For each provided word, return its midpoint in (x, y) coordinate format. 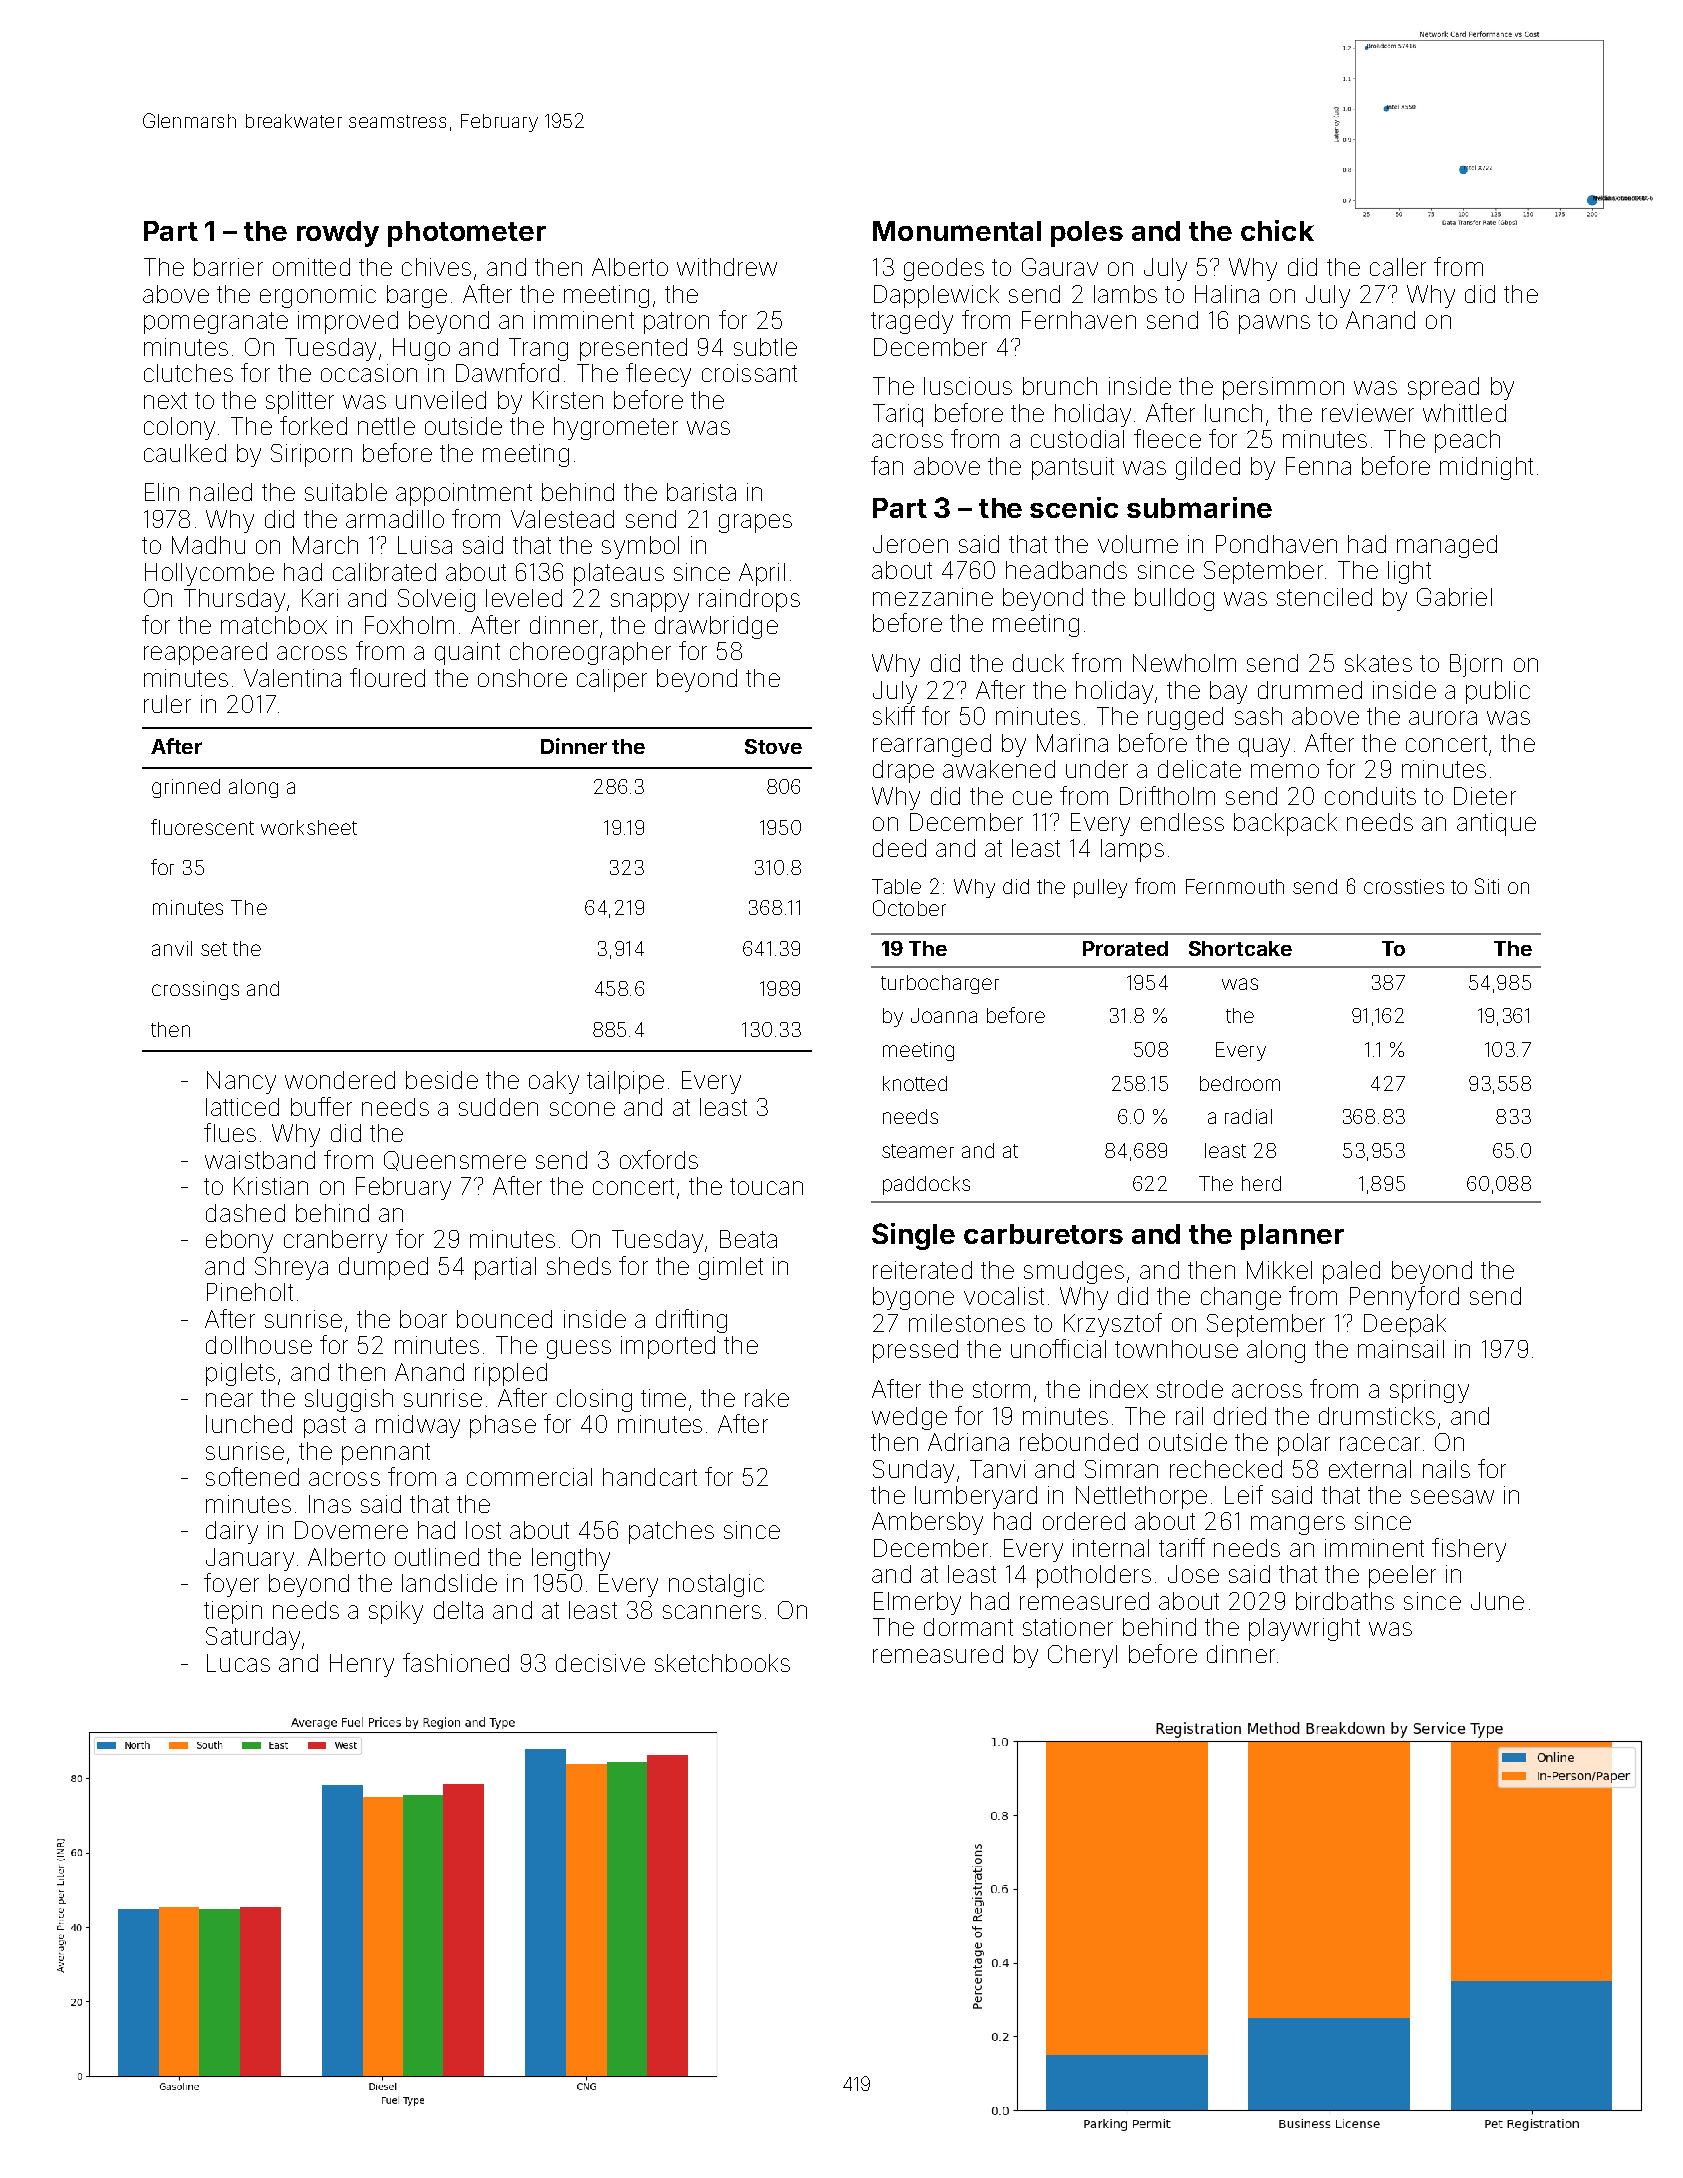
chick (1277, 230)
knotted (915, 1083)
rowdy (338, 234)
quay (1264, 747)
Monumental (957, 231)
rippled (511, 1374)
